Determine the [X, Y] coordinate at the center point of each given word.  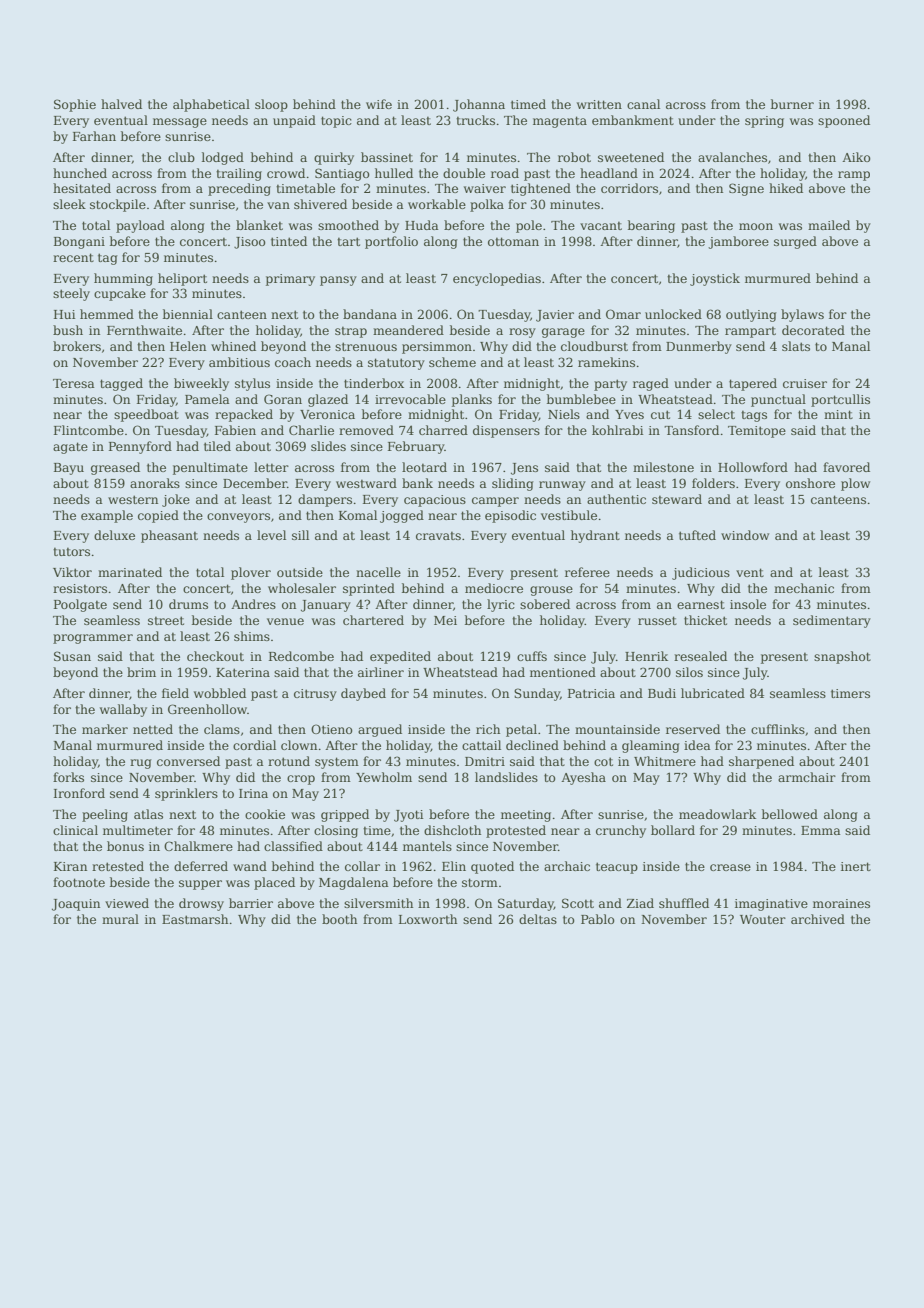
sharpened [761, 762]
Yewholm [384, 777]
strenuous [366, 346]
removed [366, 430]
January [326, 606]
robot [574, 157]
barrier [251, 903]
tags [754, 416]
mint [838, 414]
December [255, 483]
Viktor [72, 572]
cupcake [120, 294]
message [180, 123]
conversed [188, 761]
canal [643, 104]
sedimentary [832, 621]
